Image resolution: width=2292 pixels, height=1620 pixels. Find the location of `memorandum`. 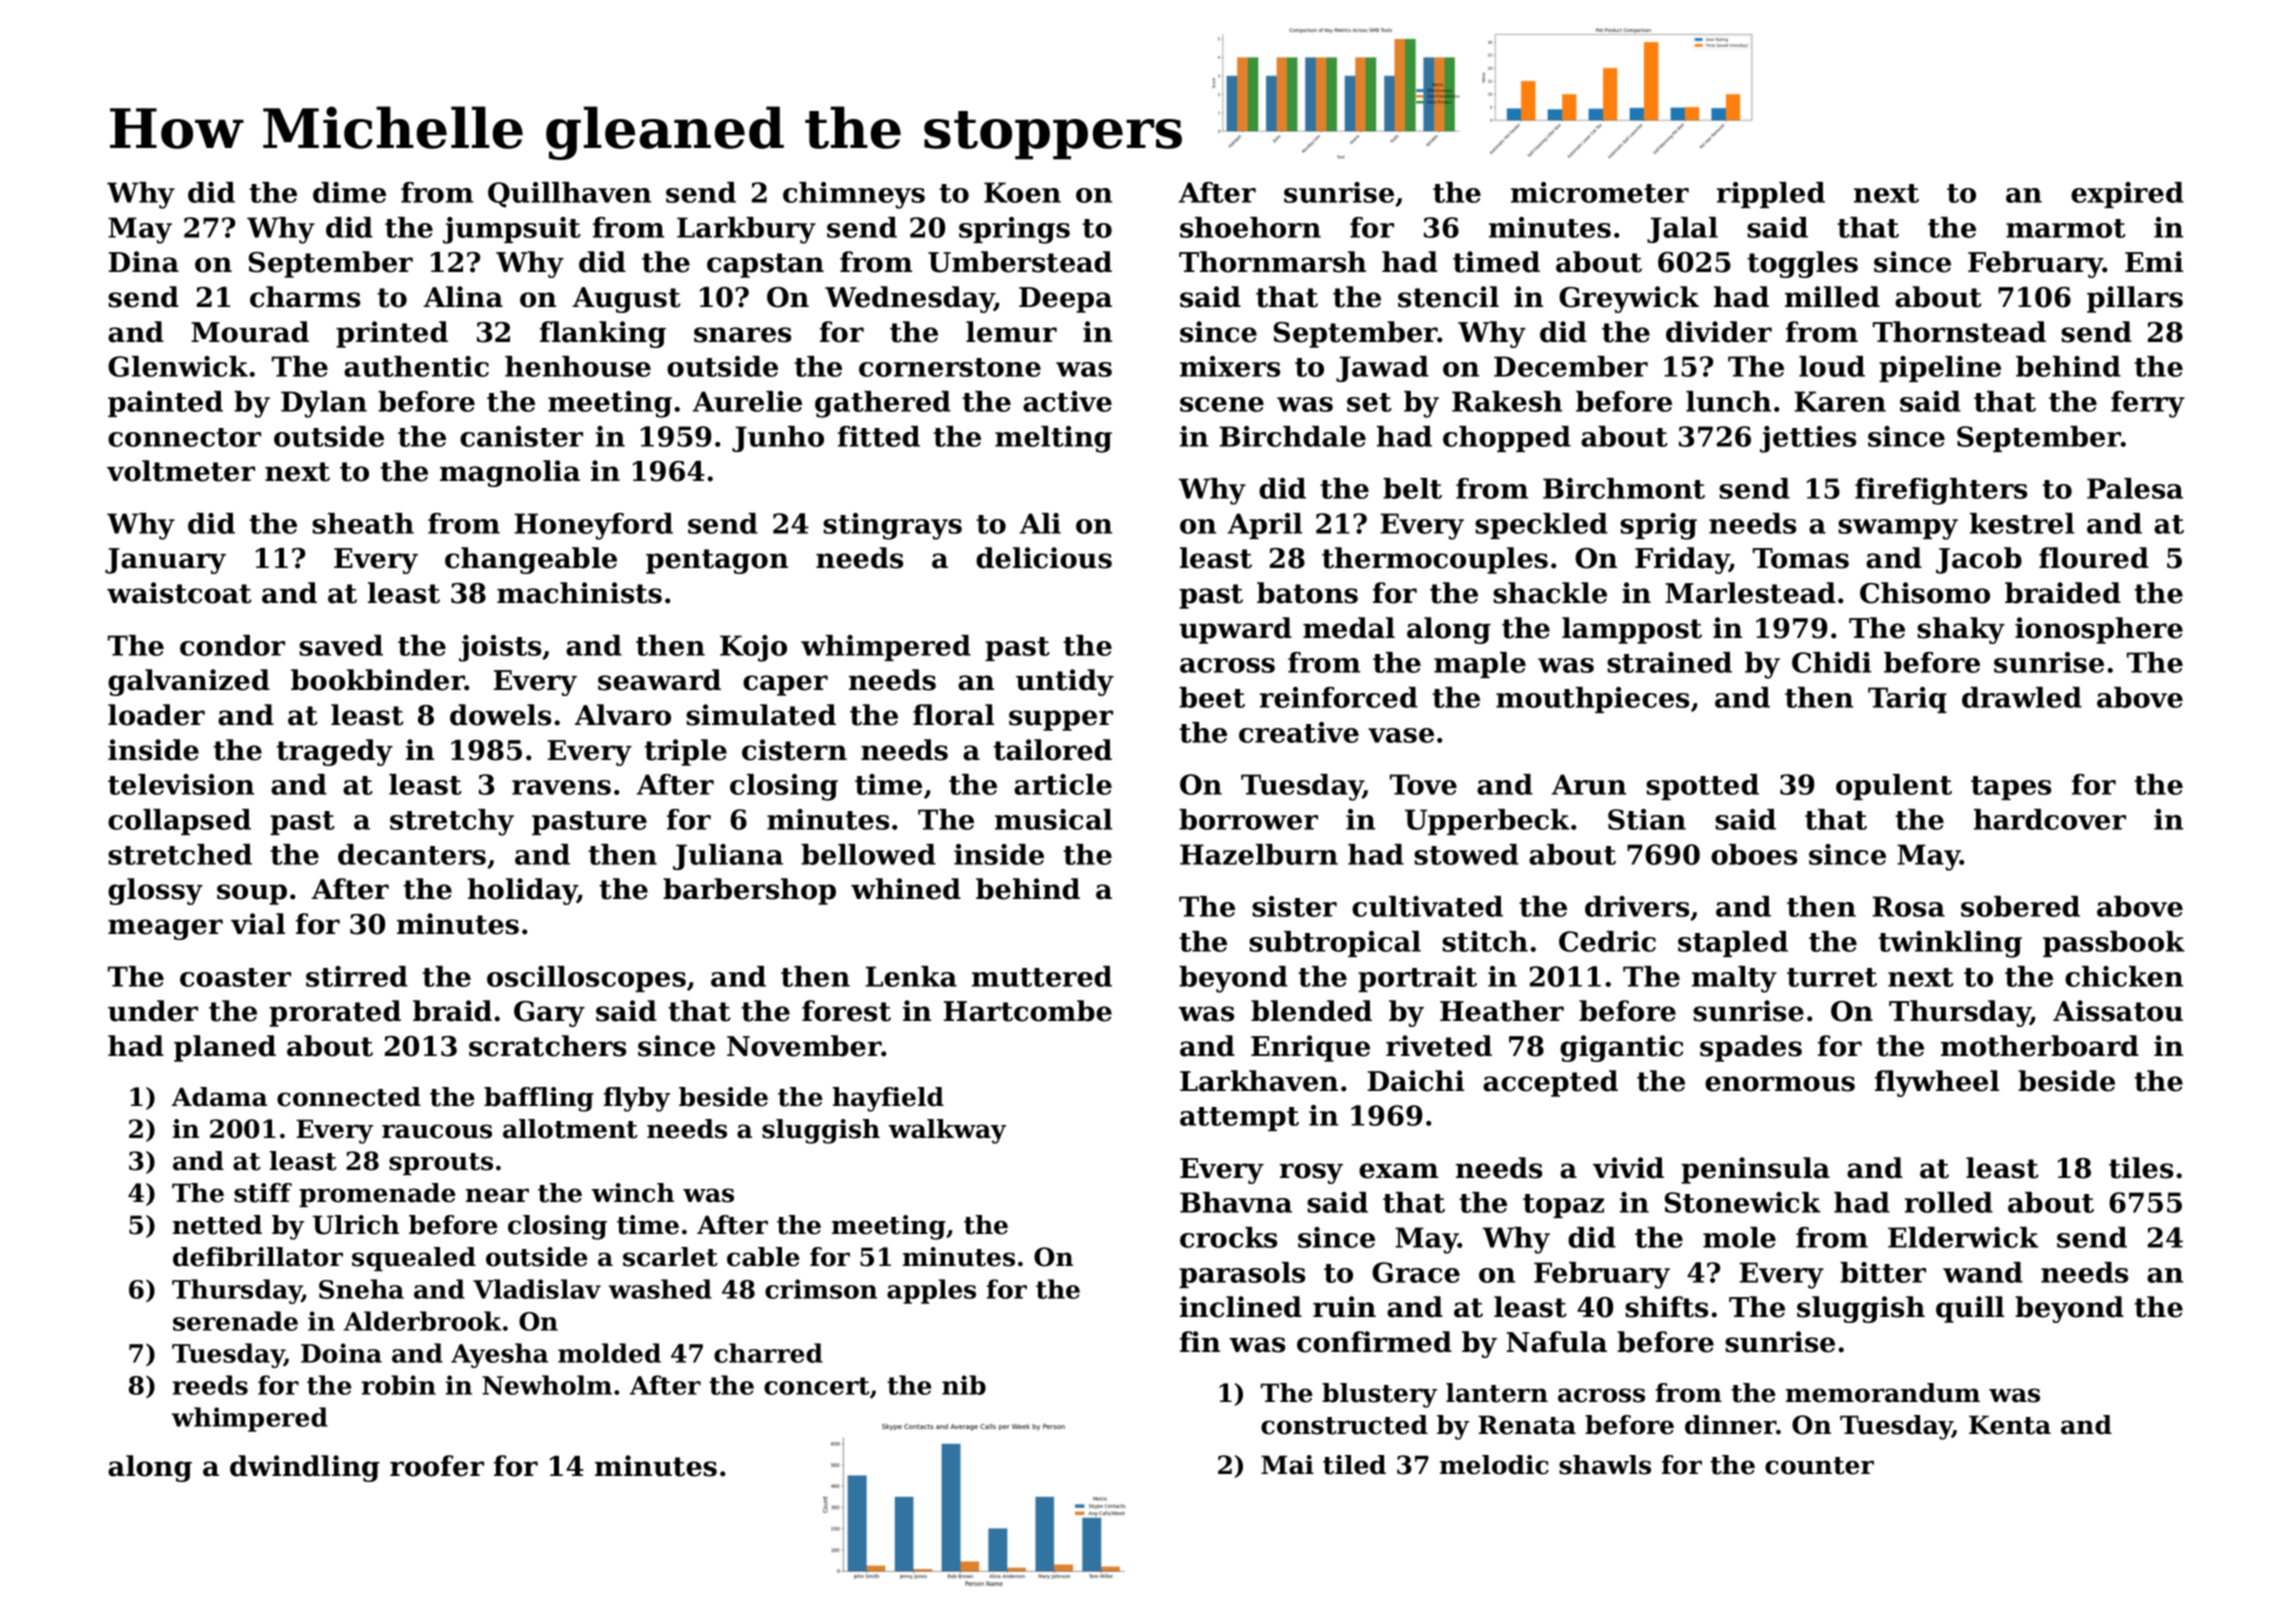

memorandum is located at coordinates (1883, 1393).
